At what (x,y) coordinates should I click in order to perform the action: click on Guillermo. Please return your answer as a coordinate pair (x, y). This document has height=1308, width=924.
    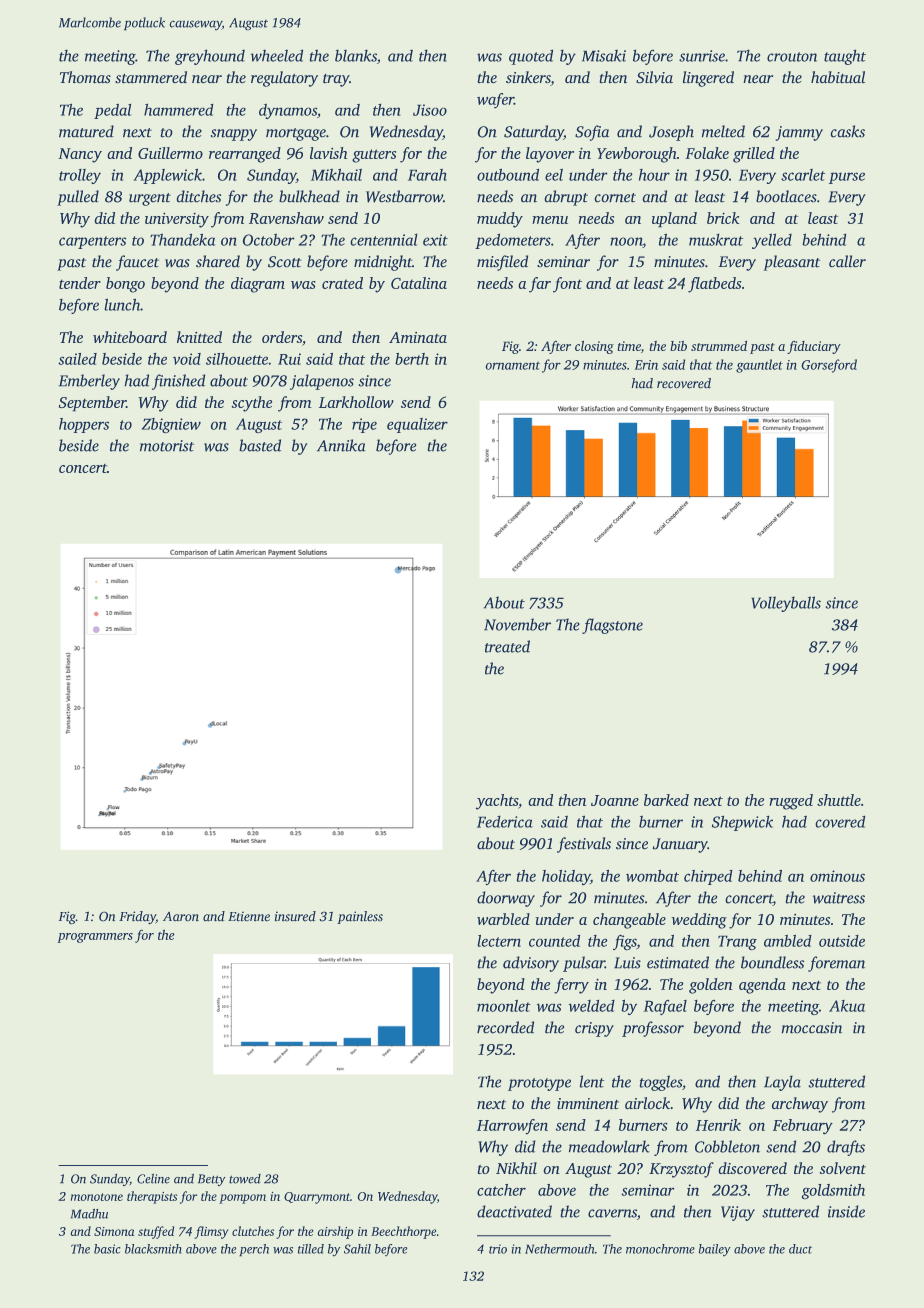
    Looking at the image, I should click on (170, 153).
